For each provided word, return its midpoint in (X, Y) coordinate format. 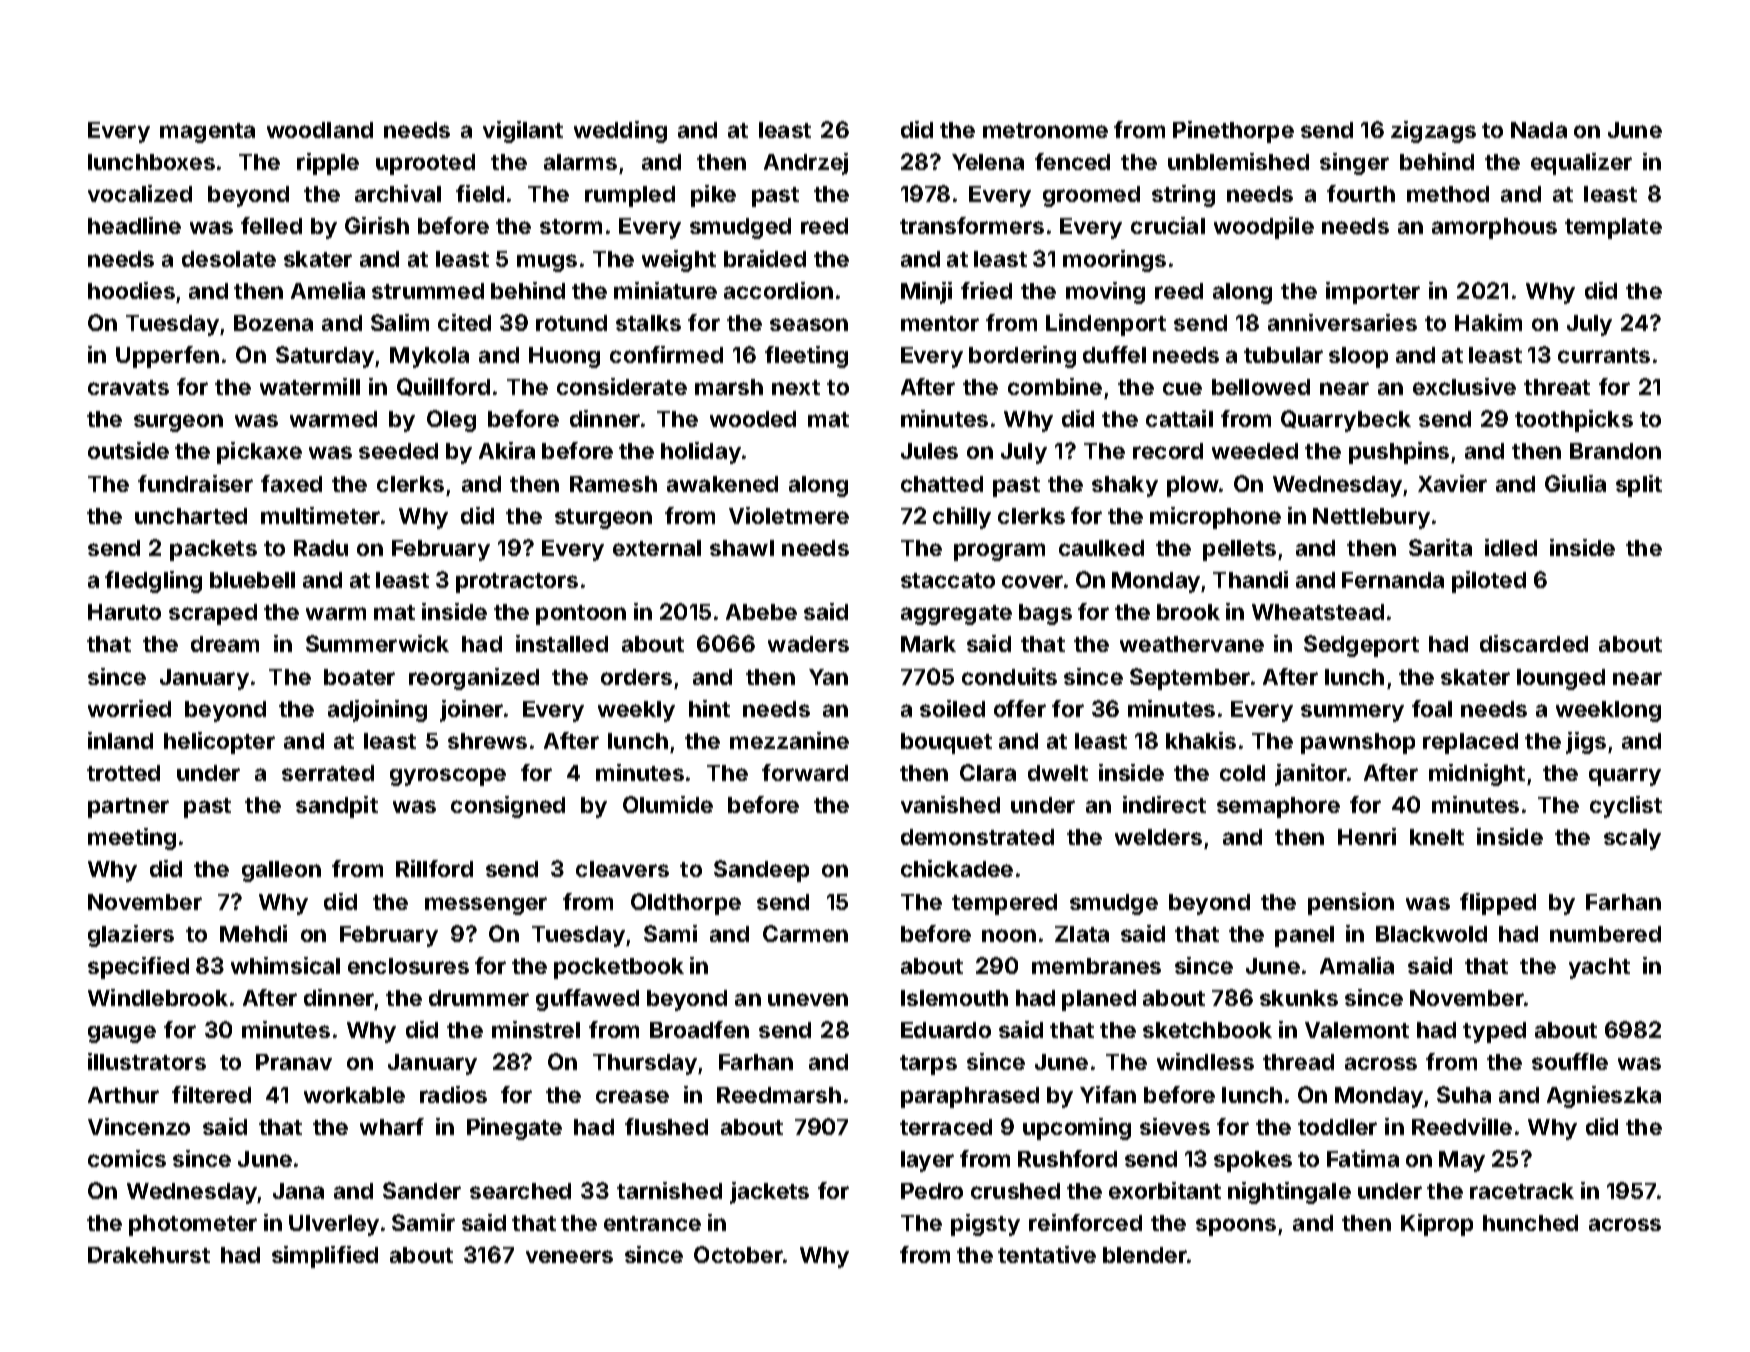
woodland (320, 130)
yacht (1599, 968)
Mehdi (253, 933)
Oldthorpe (686, 904)
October (738, 1254)
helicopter (219, 743)
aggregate (956, 615)
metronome (1045, 130)
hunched (1530, 1223)
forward (805, 772)
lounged (1561, 679)
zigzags (1433, 132)
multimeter (320, 515)
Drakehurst (149, 1255)
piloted (1489, 582)
